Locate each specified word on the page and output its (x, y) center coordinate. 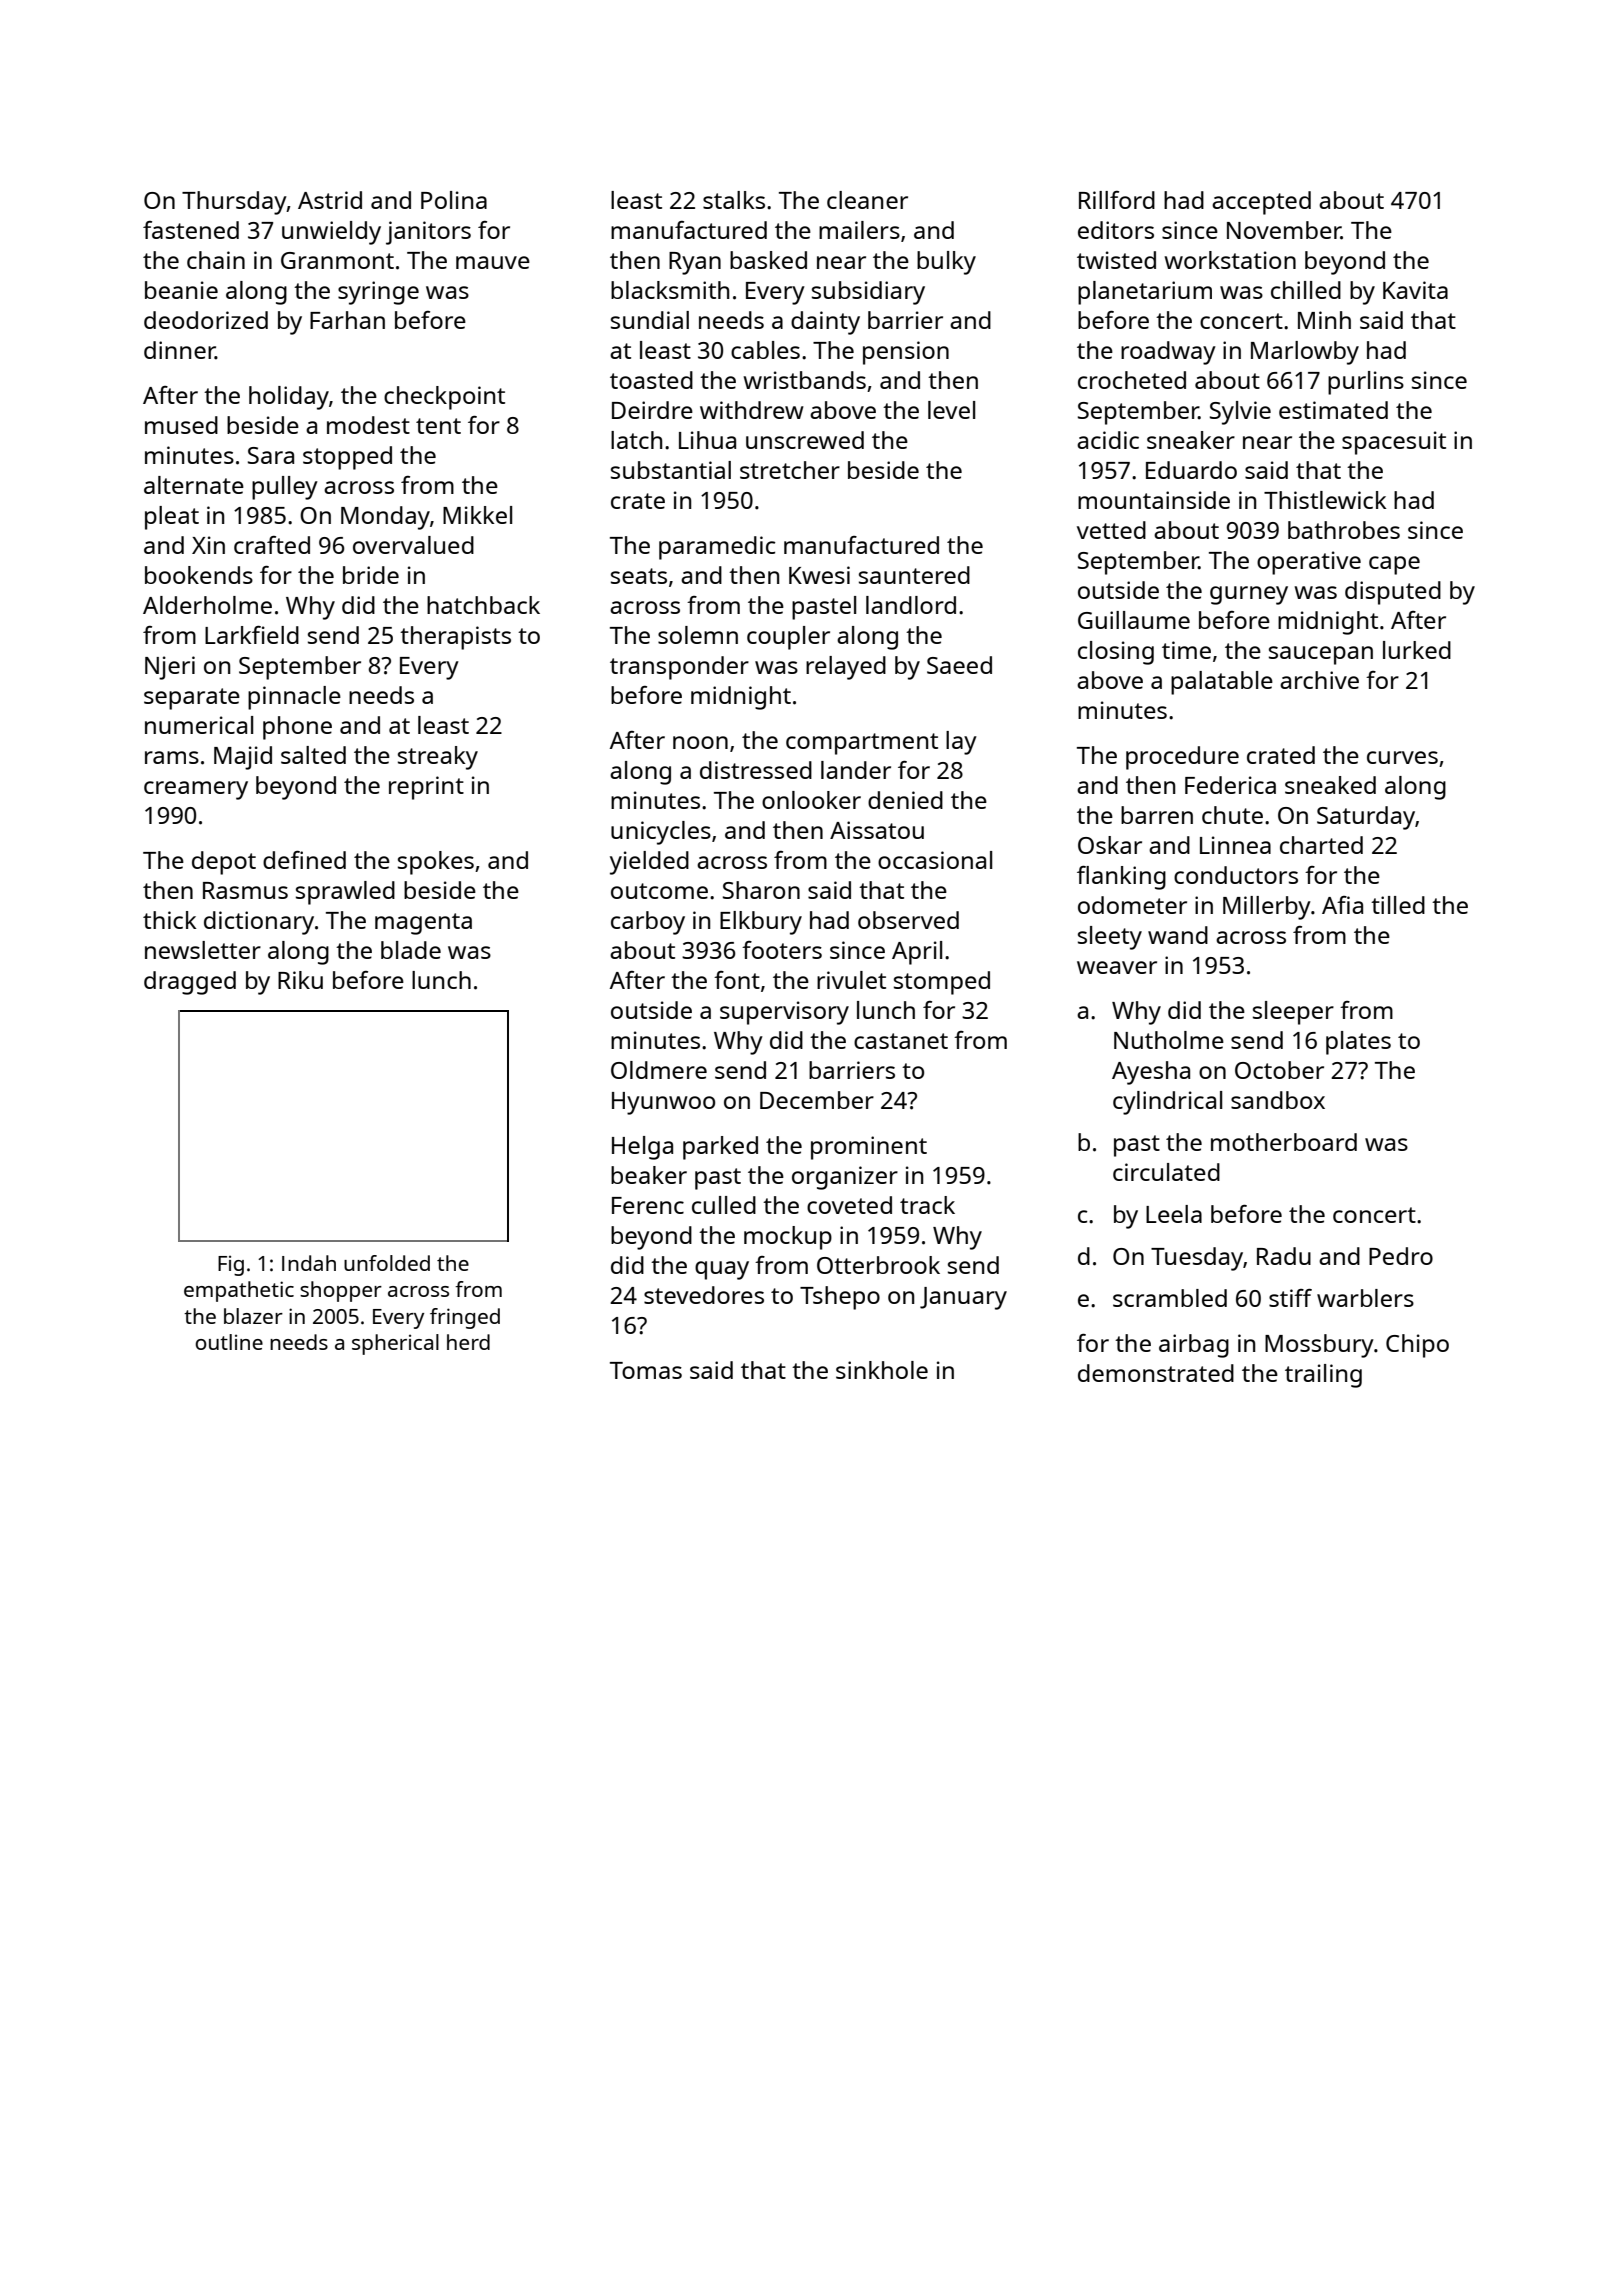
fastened (191, 230)
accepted (1261, 203)
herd (468, 1342)
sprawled (345, 893)
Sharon (761, 890)
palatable (1222, 683)
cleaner (867, 200)
